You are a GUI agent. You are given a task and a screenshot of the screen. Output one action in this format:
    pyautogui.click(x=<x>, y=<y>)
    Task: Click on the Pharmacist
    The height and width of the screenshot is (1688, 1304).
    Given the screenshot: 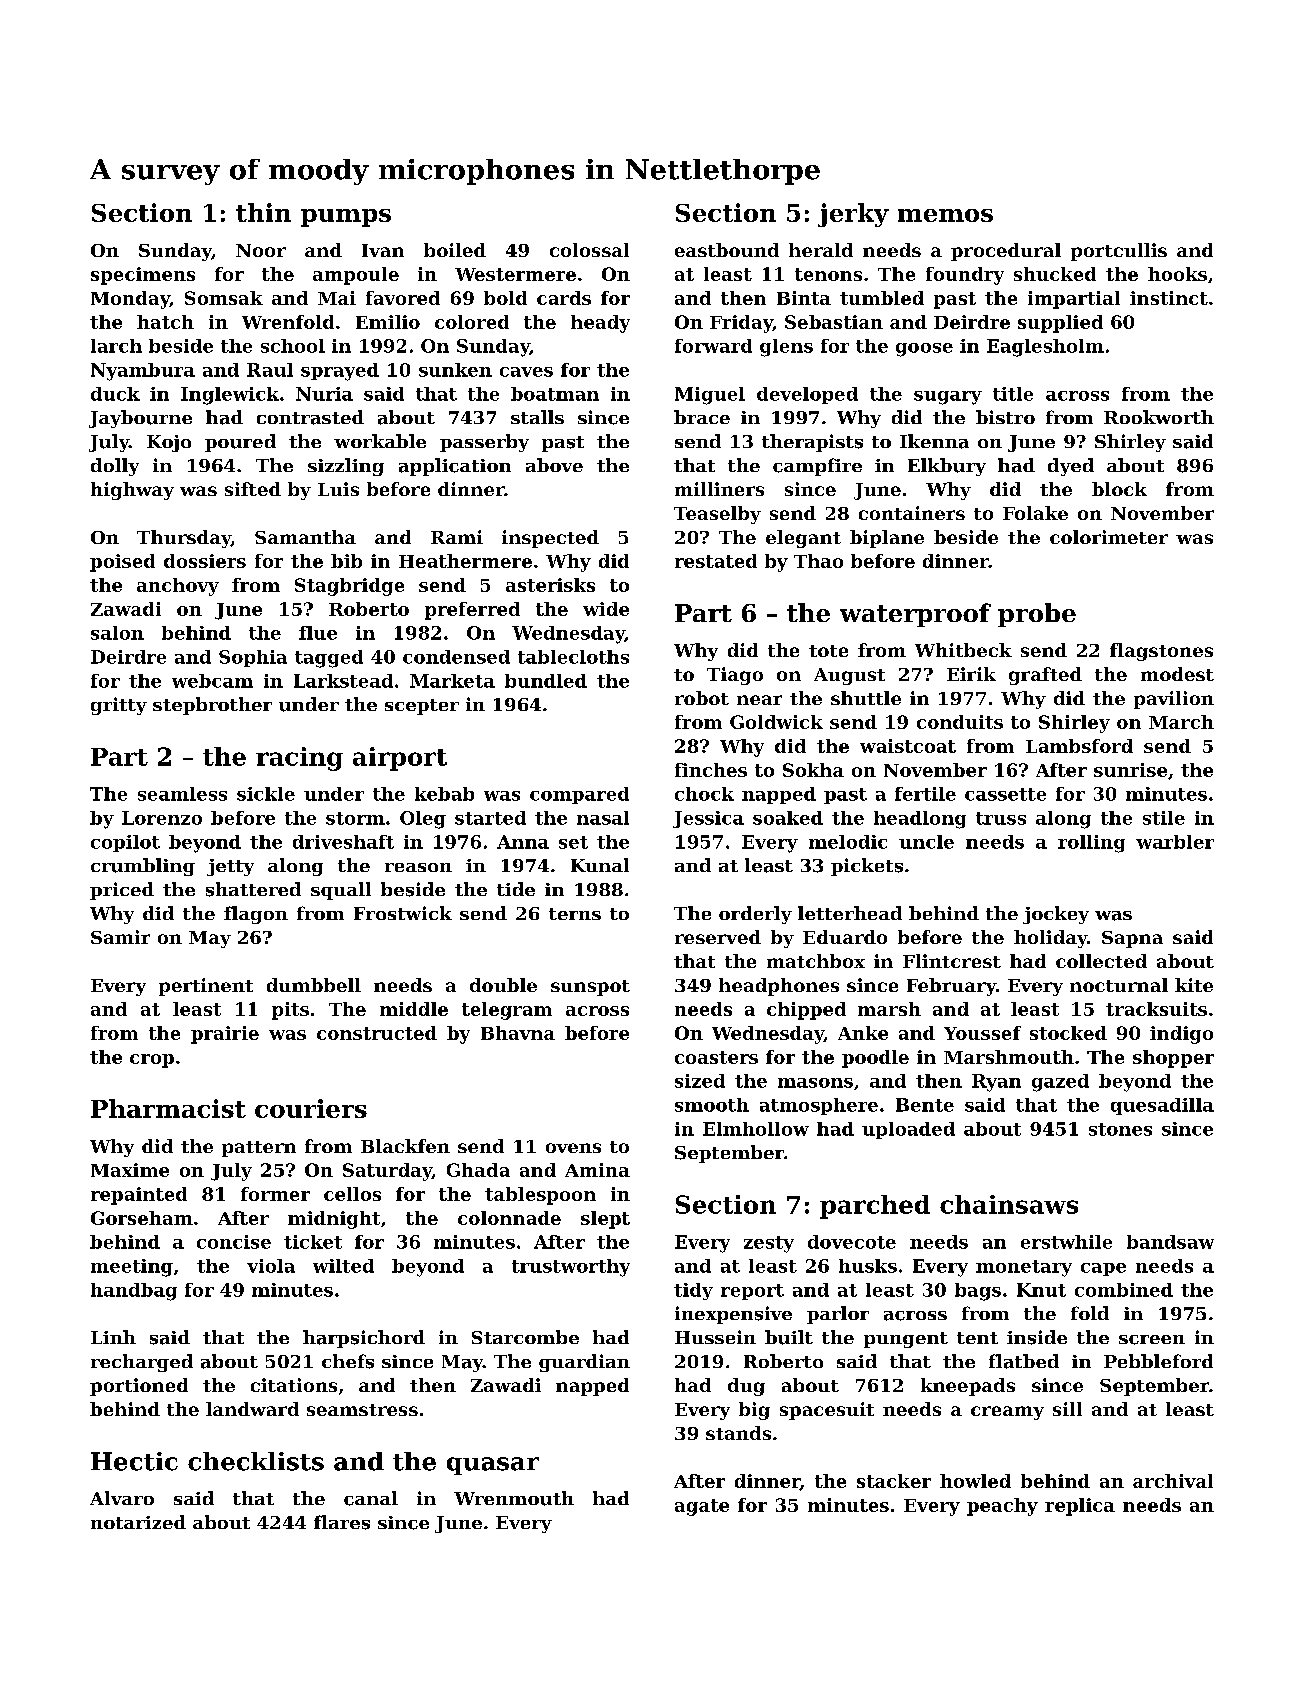 What is the action you would take?
    pyautogui.click(x=168, y=1108)
